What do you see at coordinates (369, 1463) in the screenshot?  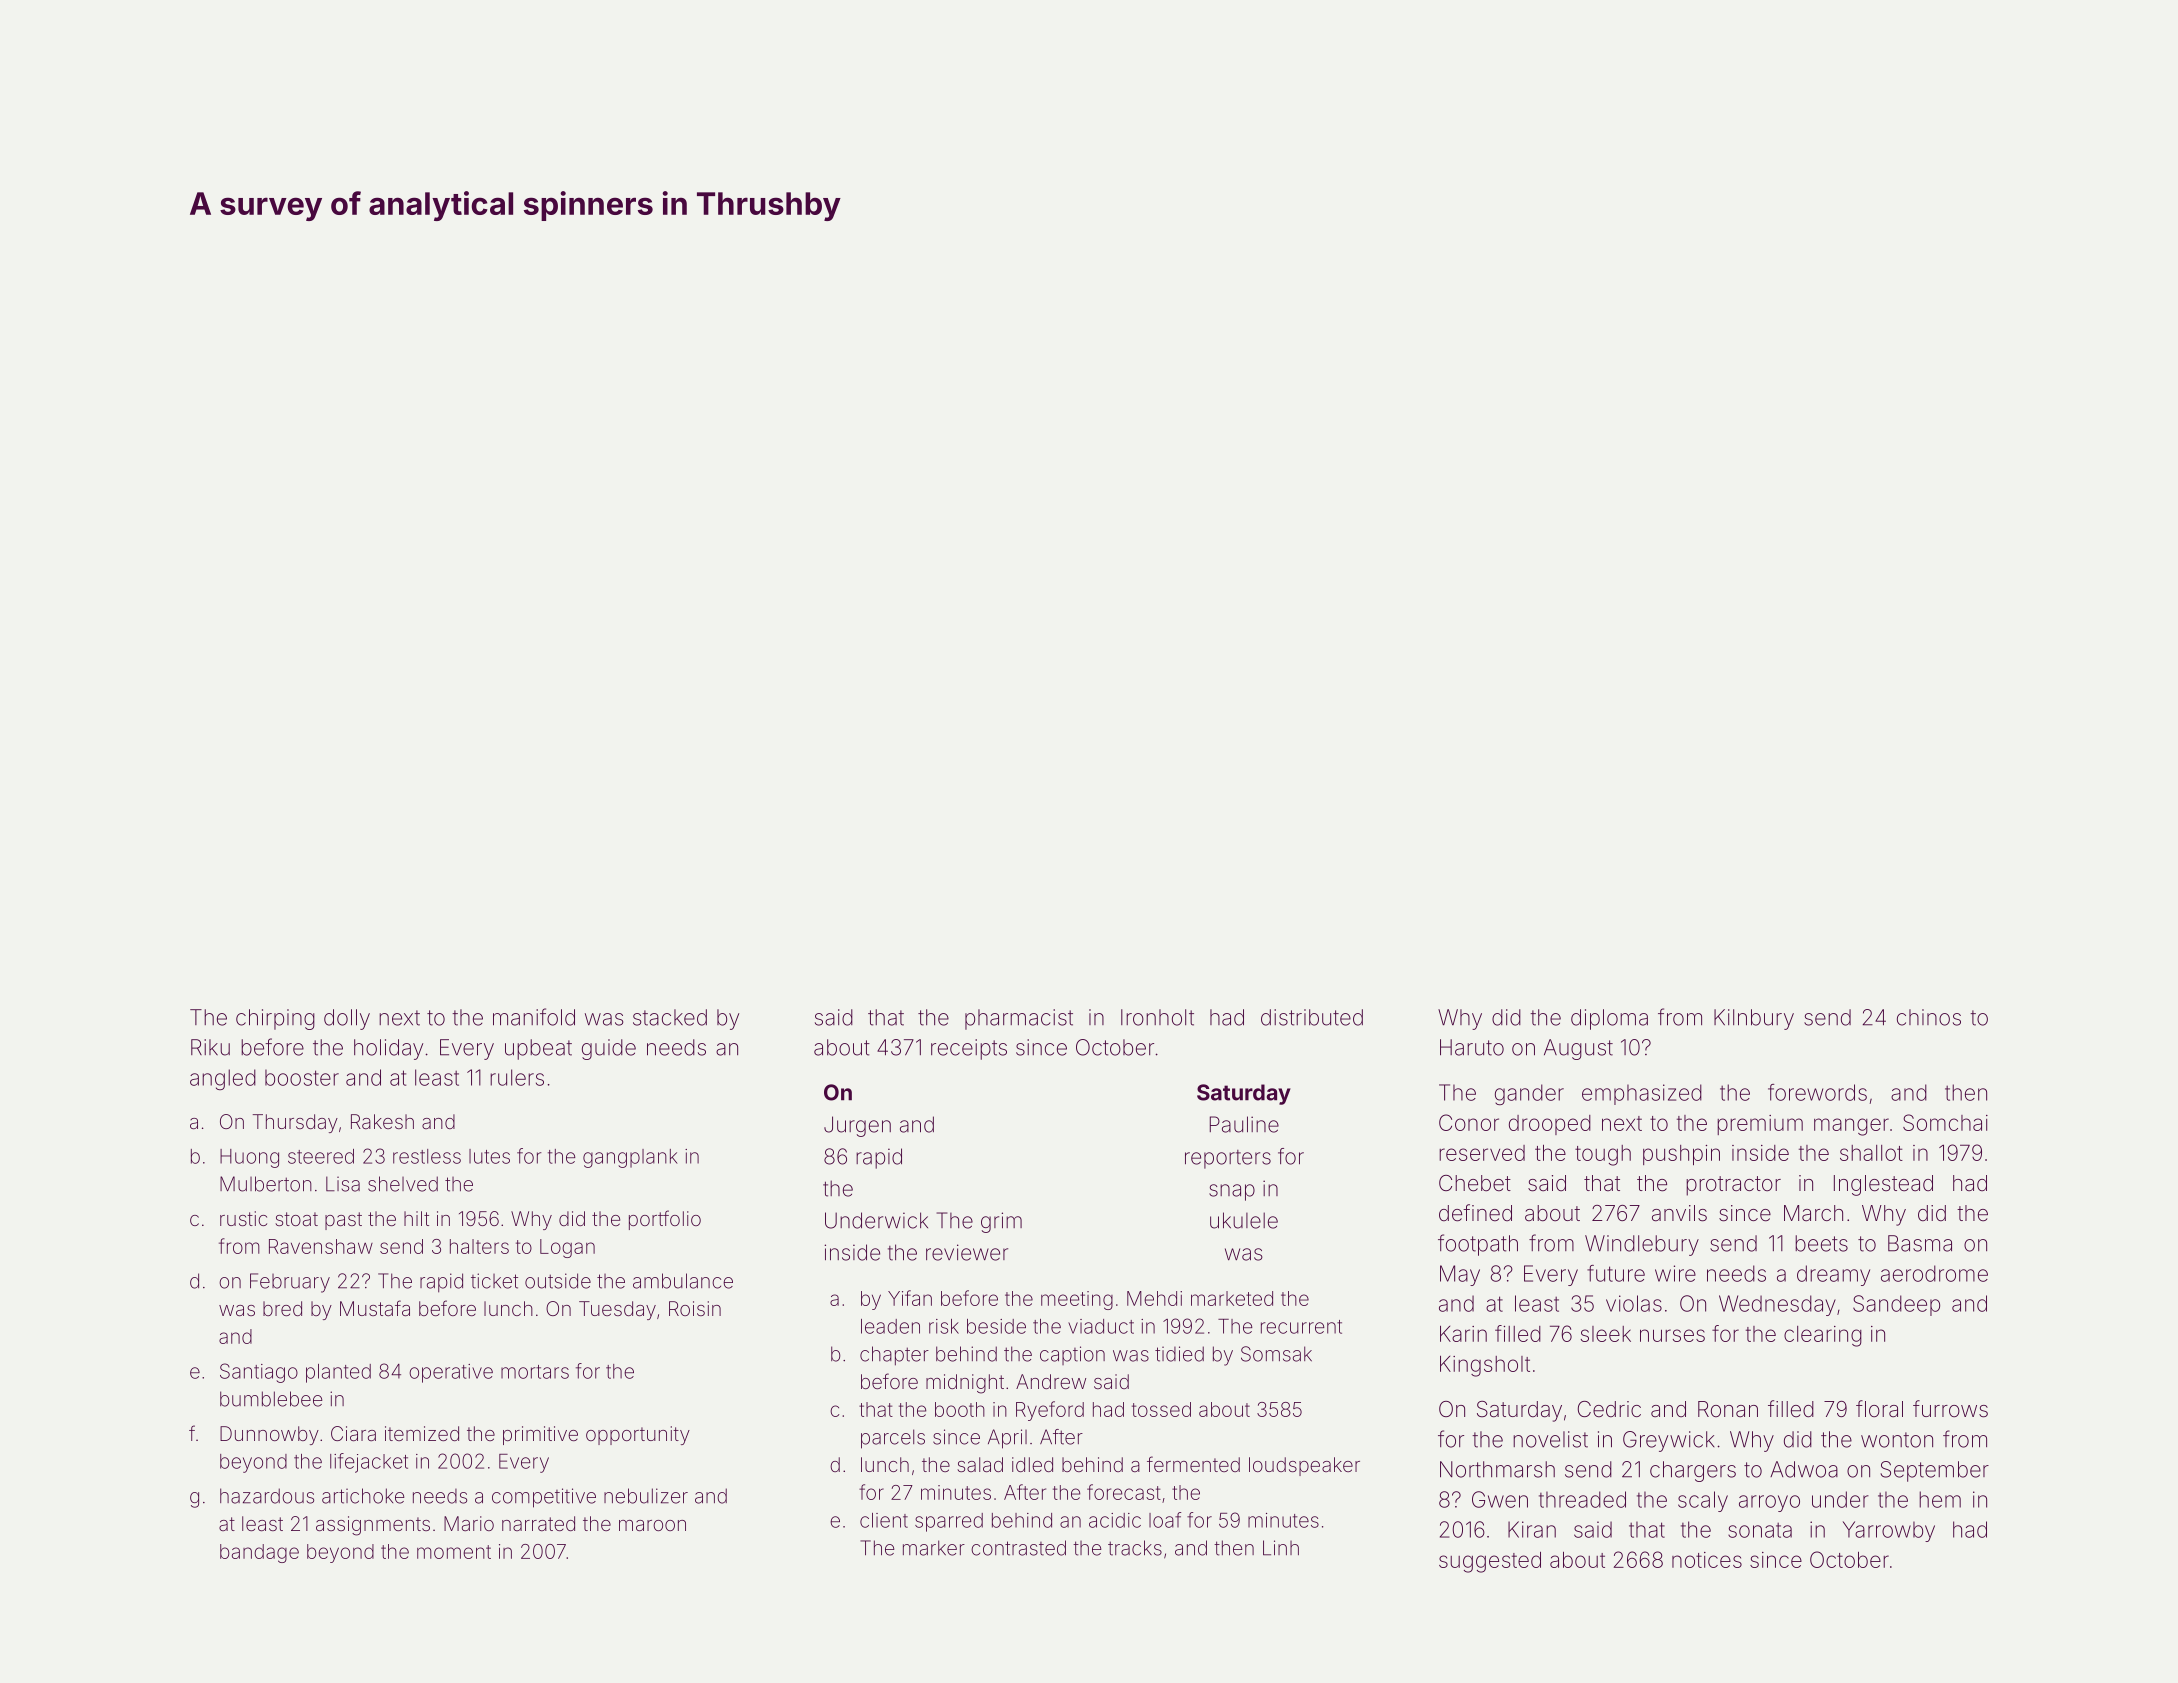 I see `lifejacket` at bounding box center [369, 1463].
